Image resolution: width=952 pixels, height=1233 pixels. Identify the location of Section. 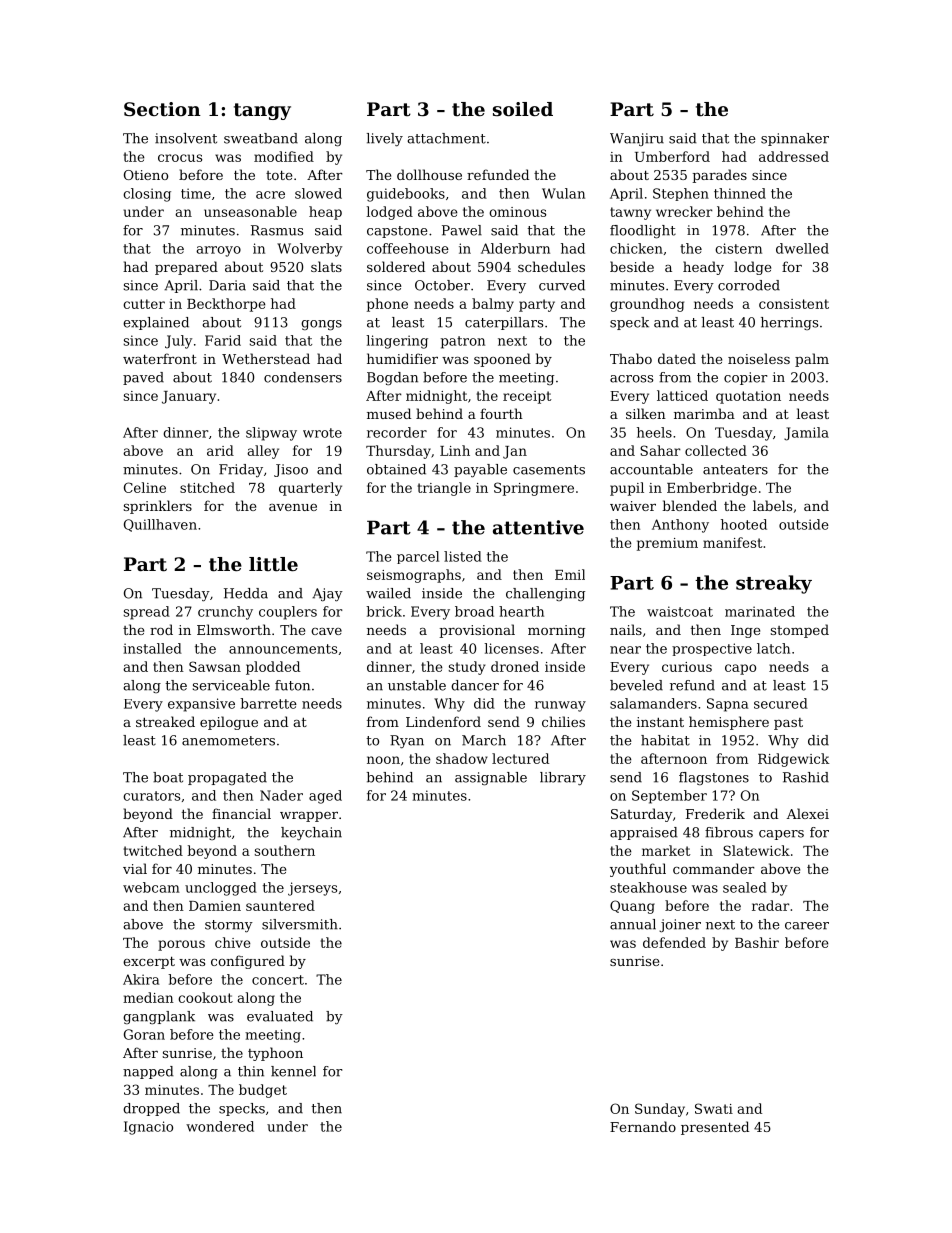
(162, 109).
